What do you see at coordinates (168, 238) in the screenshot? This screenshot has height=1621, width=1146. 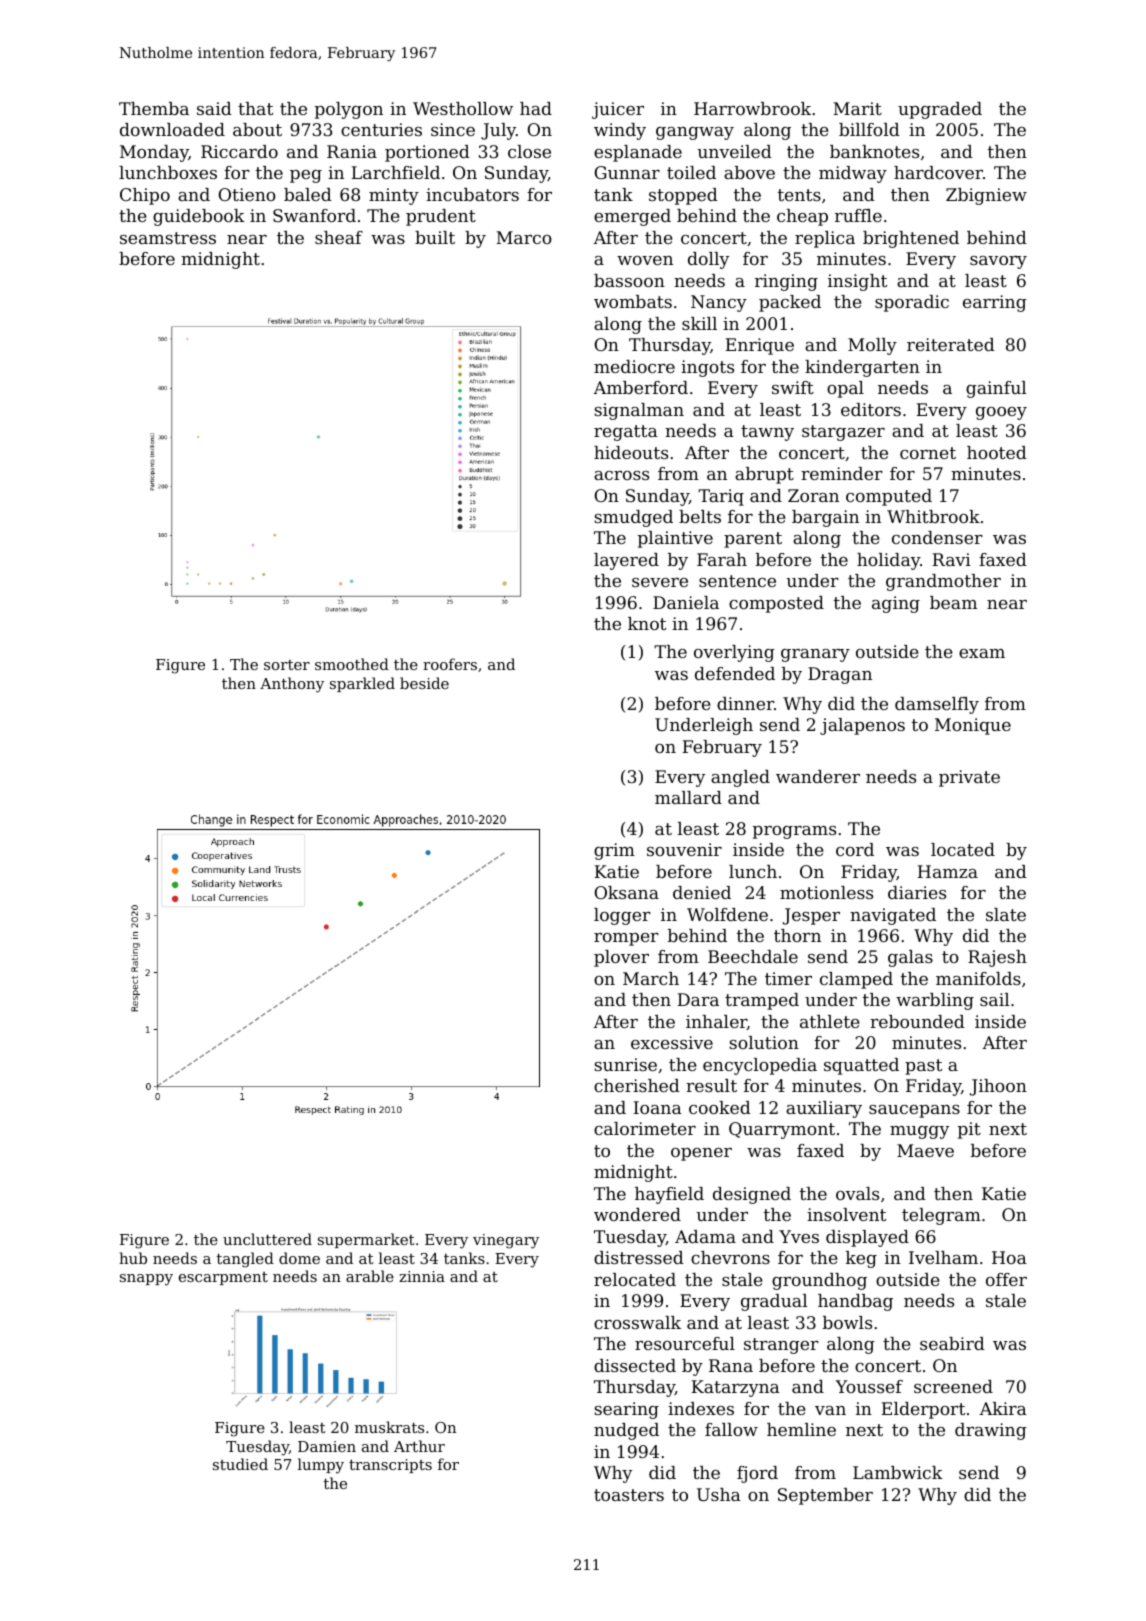 I see `seamstress` at bounding box center [168, 238].
